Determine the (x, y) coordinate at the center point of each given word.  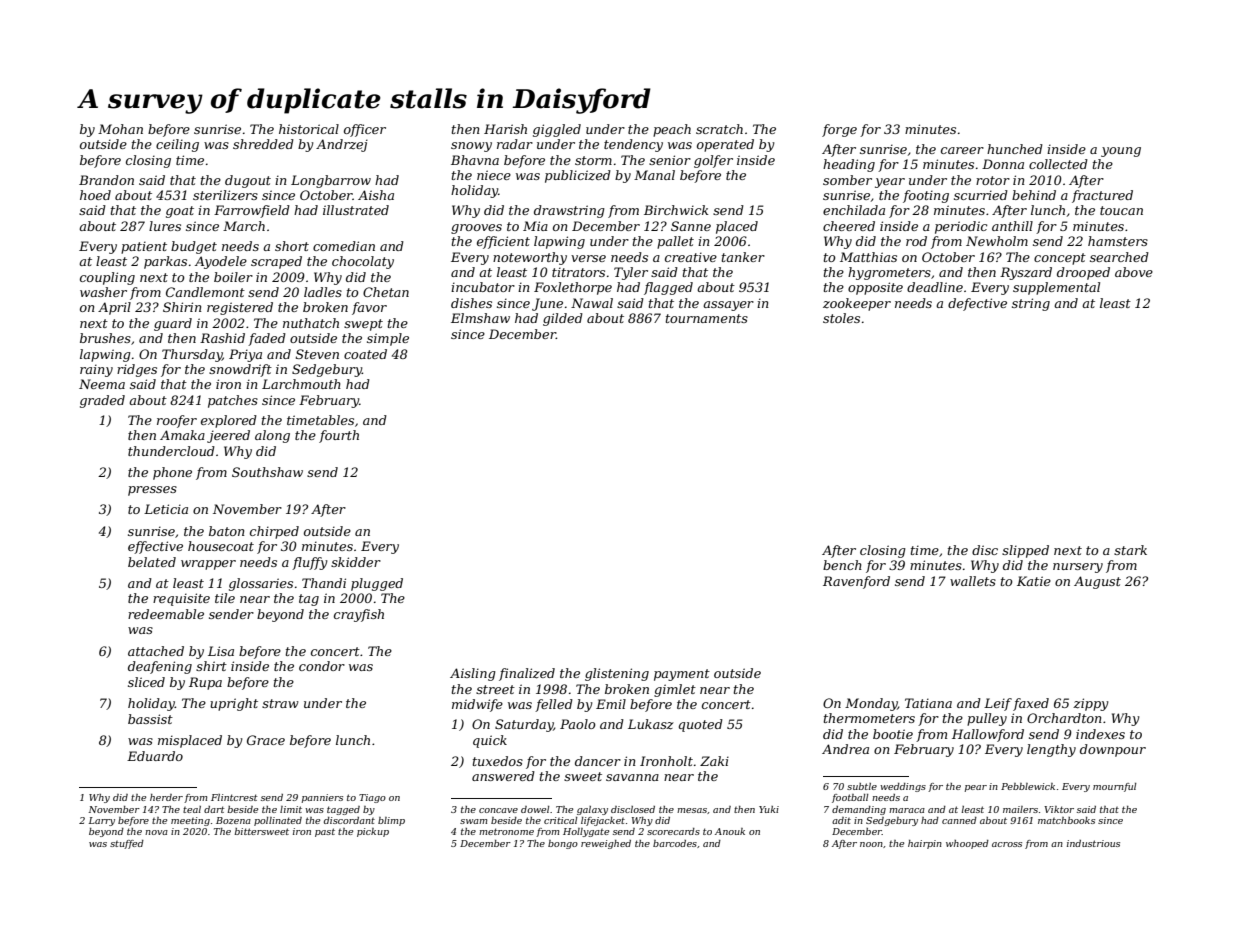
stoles (841, 318)
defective (977, 304)
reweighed (606, 844)
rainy (96, 370)
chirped (274, 532)
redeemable (166, 614)
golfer (713, 161)
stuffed (127, 844)
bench (842, 565)
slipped (1025, 551)
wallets (973, 581)
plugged (377, 584)
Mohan (120, 129)
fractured (1102, 196)
